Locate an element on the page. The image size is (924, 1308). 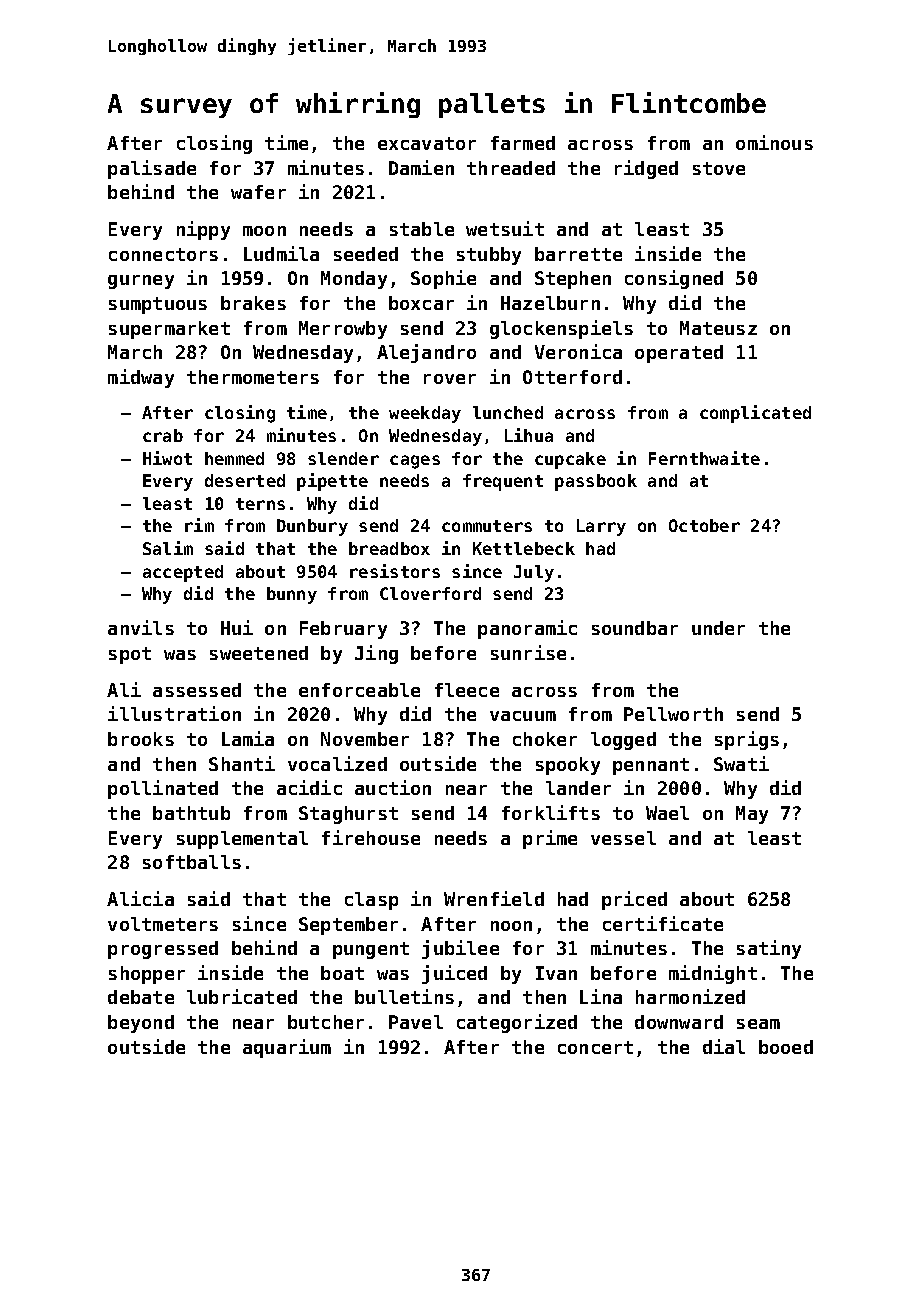
November is located at coordinates (365, 739).
